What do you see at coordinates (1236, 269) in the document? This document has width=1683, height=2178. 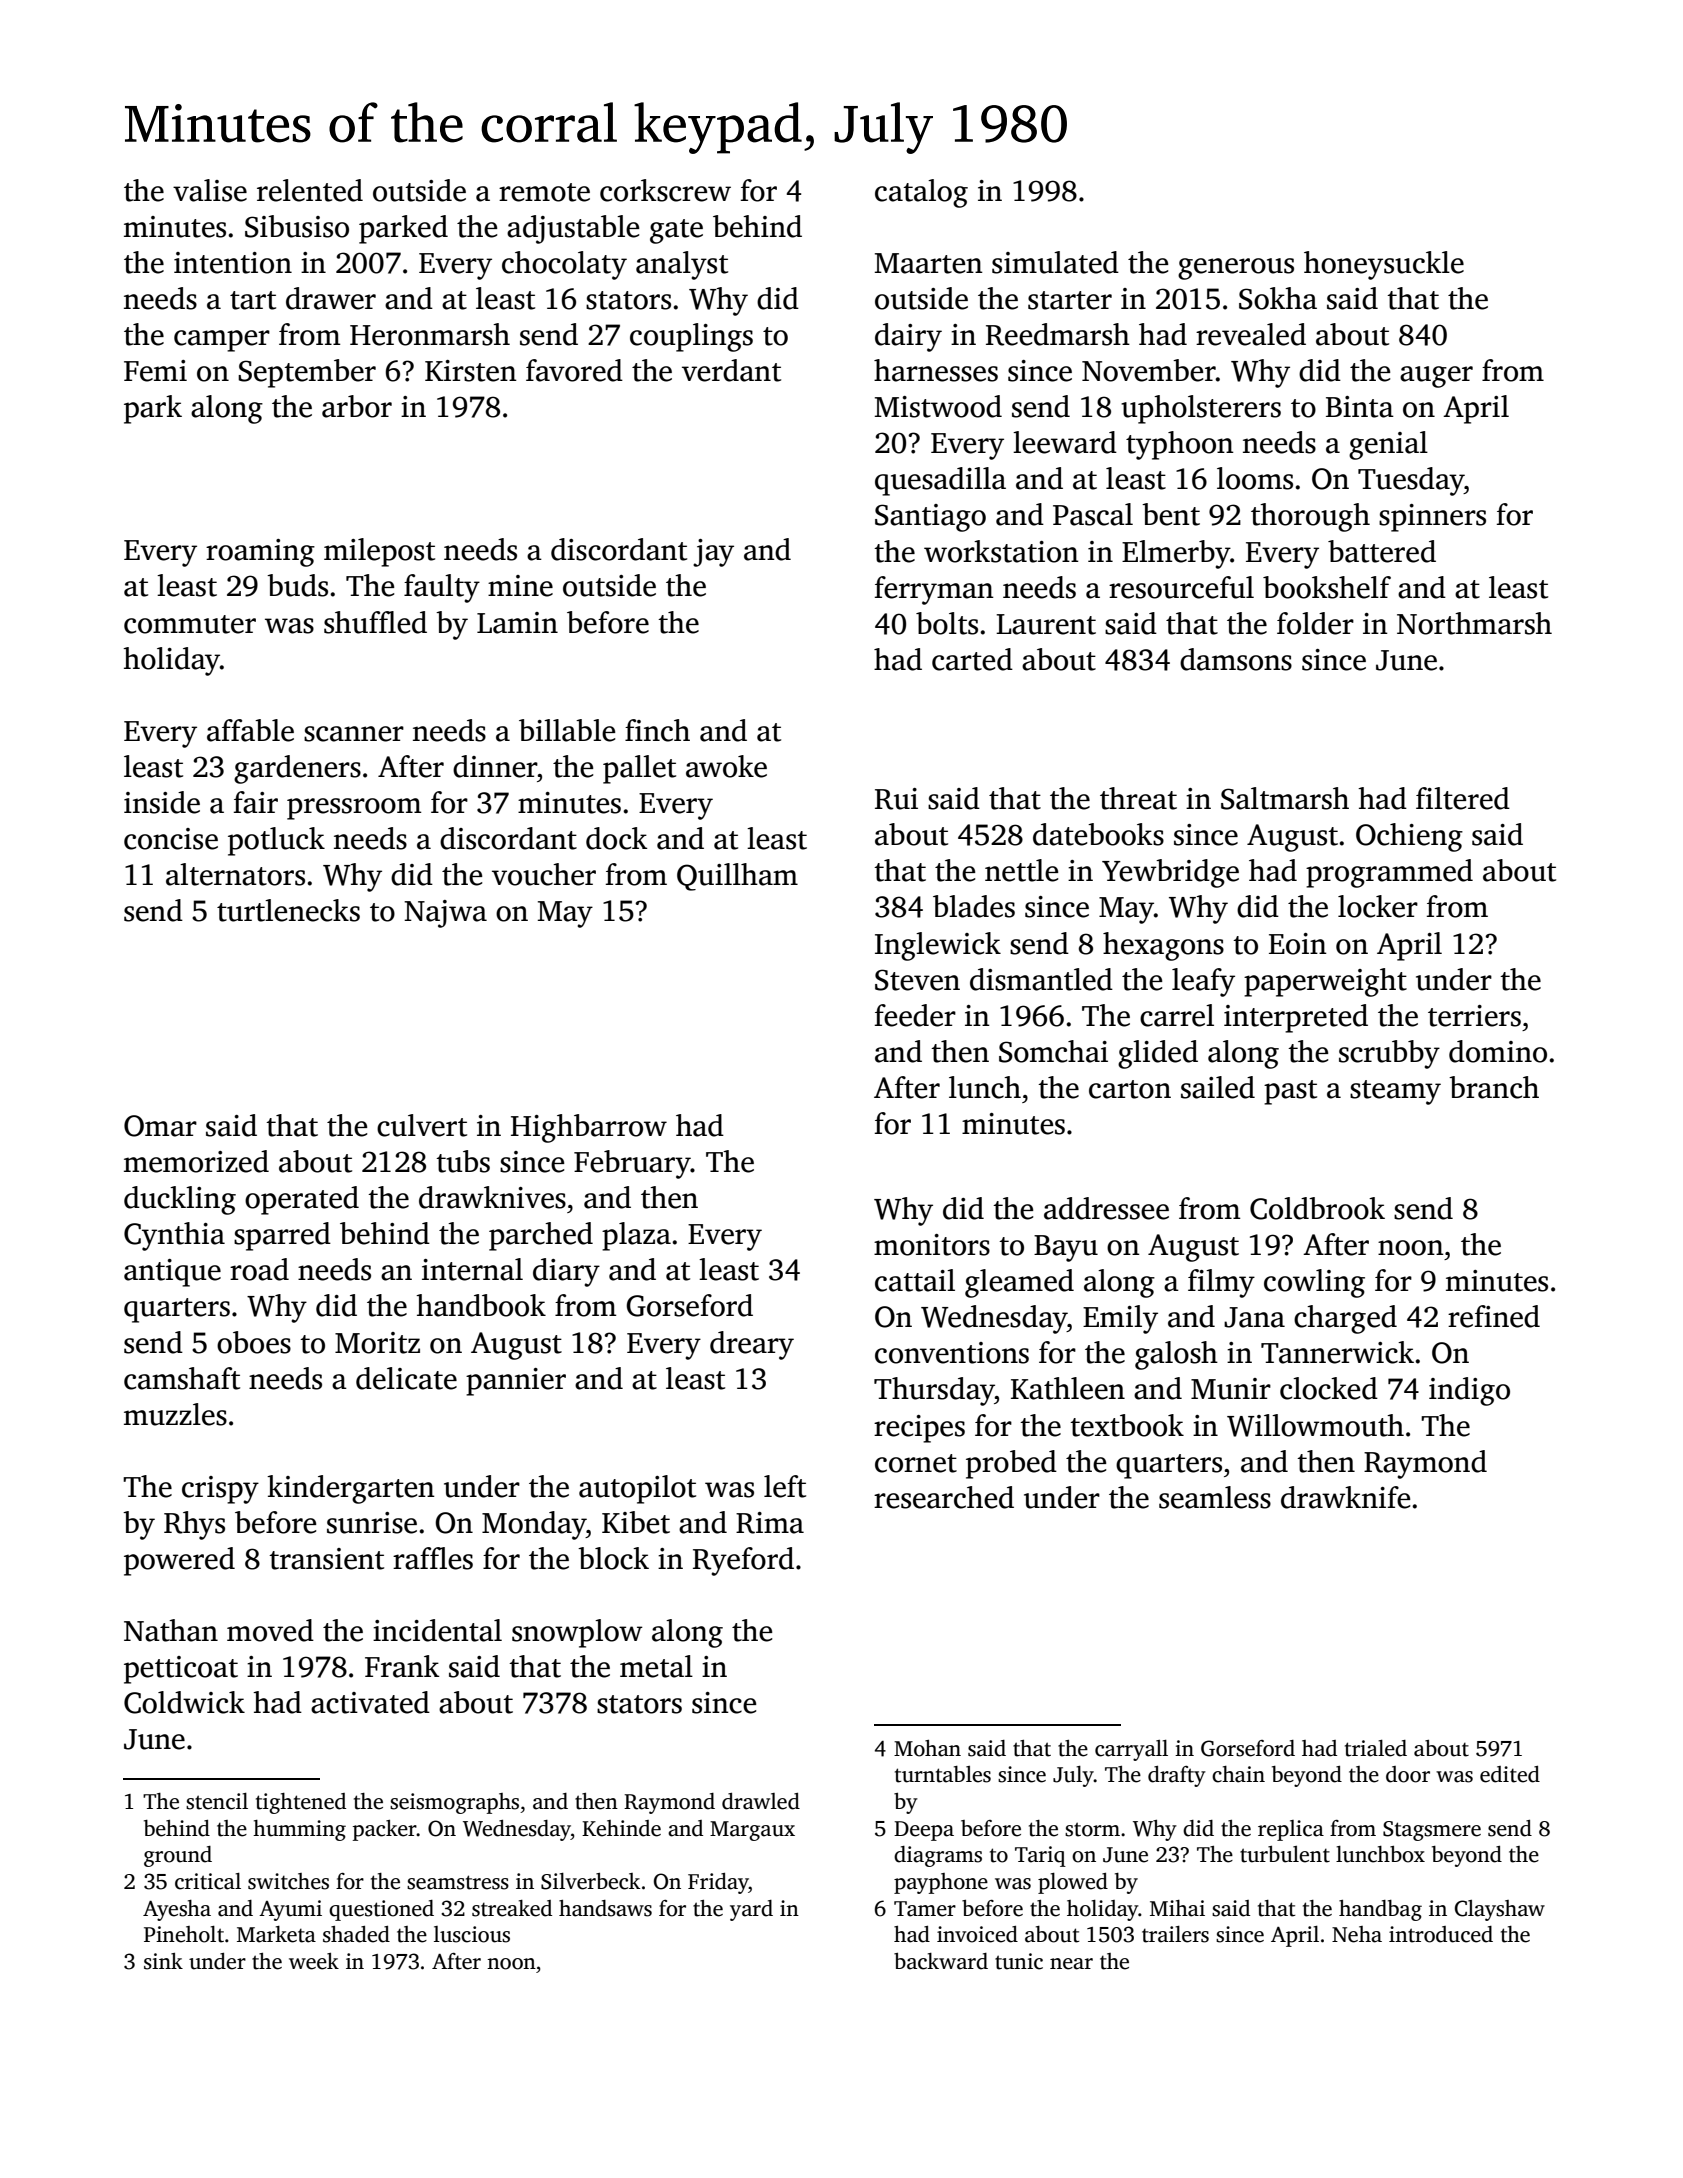 I see `generous` at bounding box center [1236, 269].
